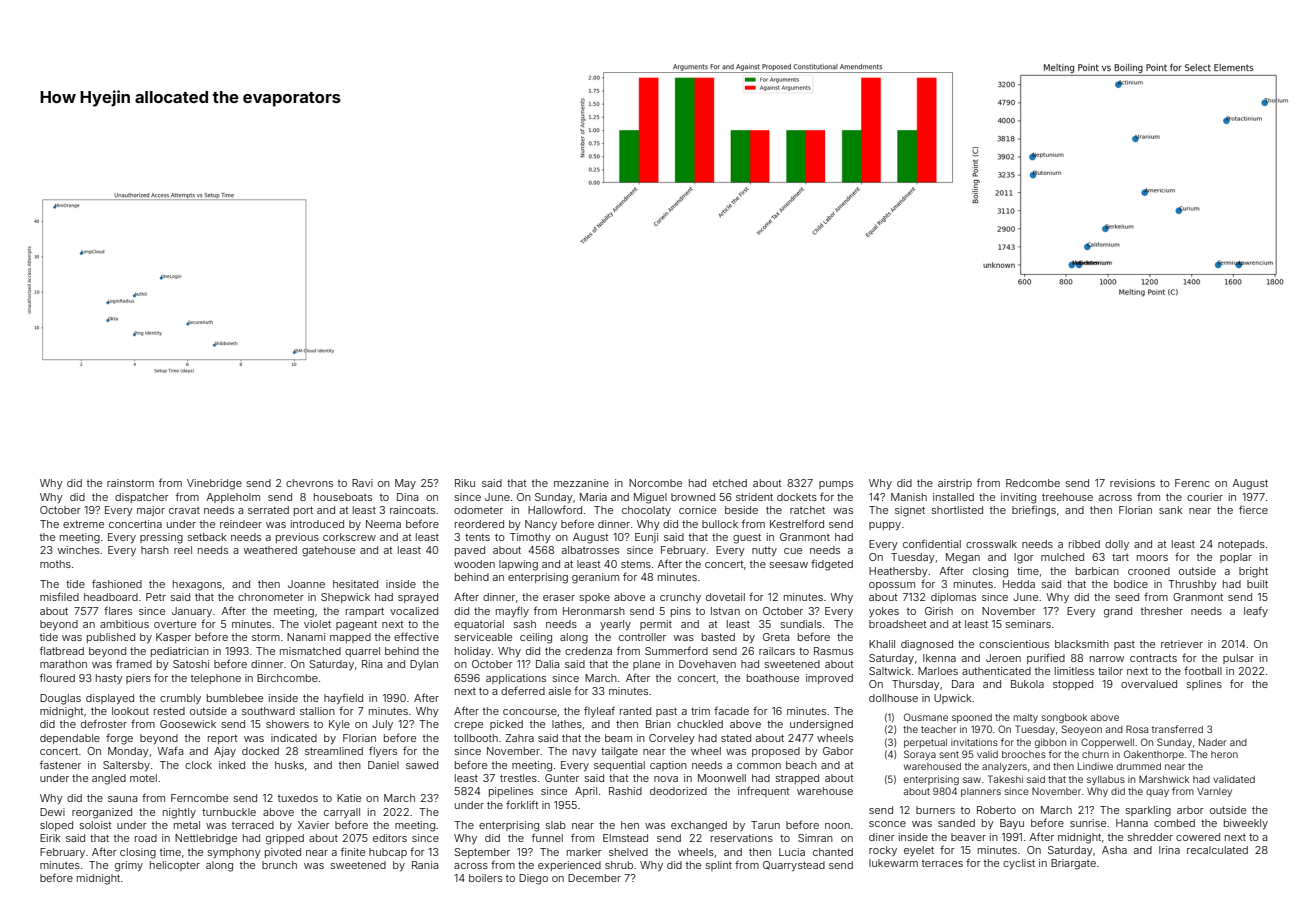 The width and height of the document is (1308, 924). What do you see at coordinates (59, 596) in the document?
I see `misfiled` at bounding box center [59, 596].
